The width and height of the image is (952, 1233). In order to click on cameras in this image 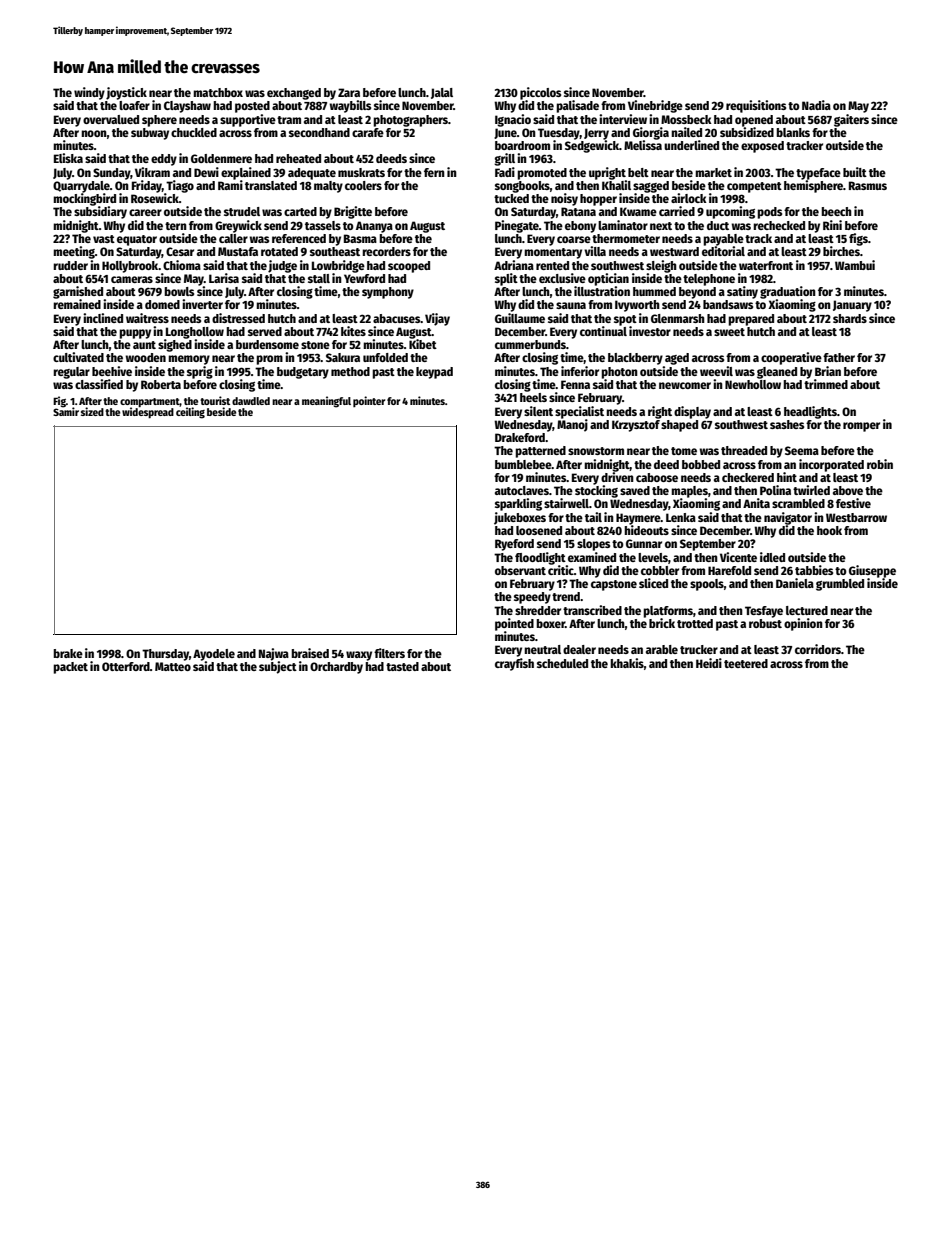, I will do `click(132, 279)`.
